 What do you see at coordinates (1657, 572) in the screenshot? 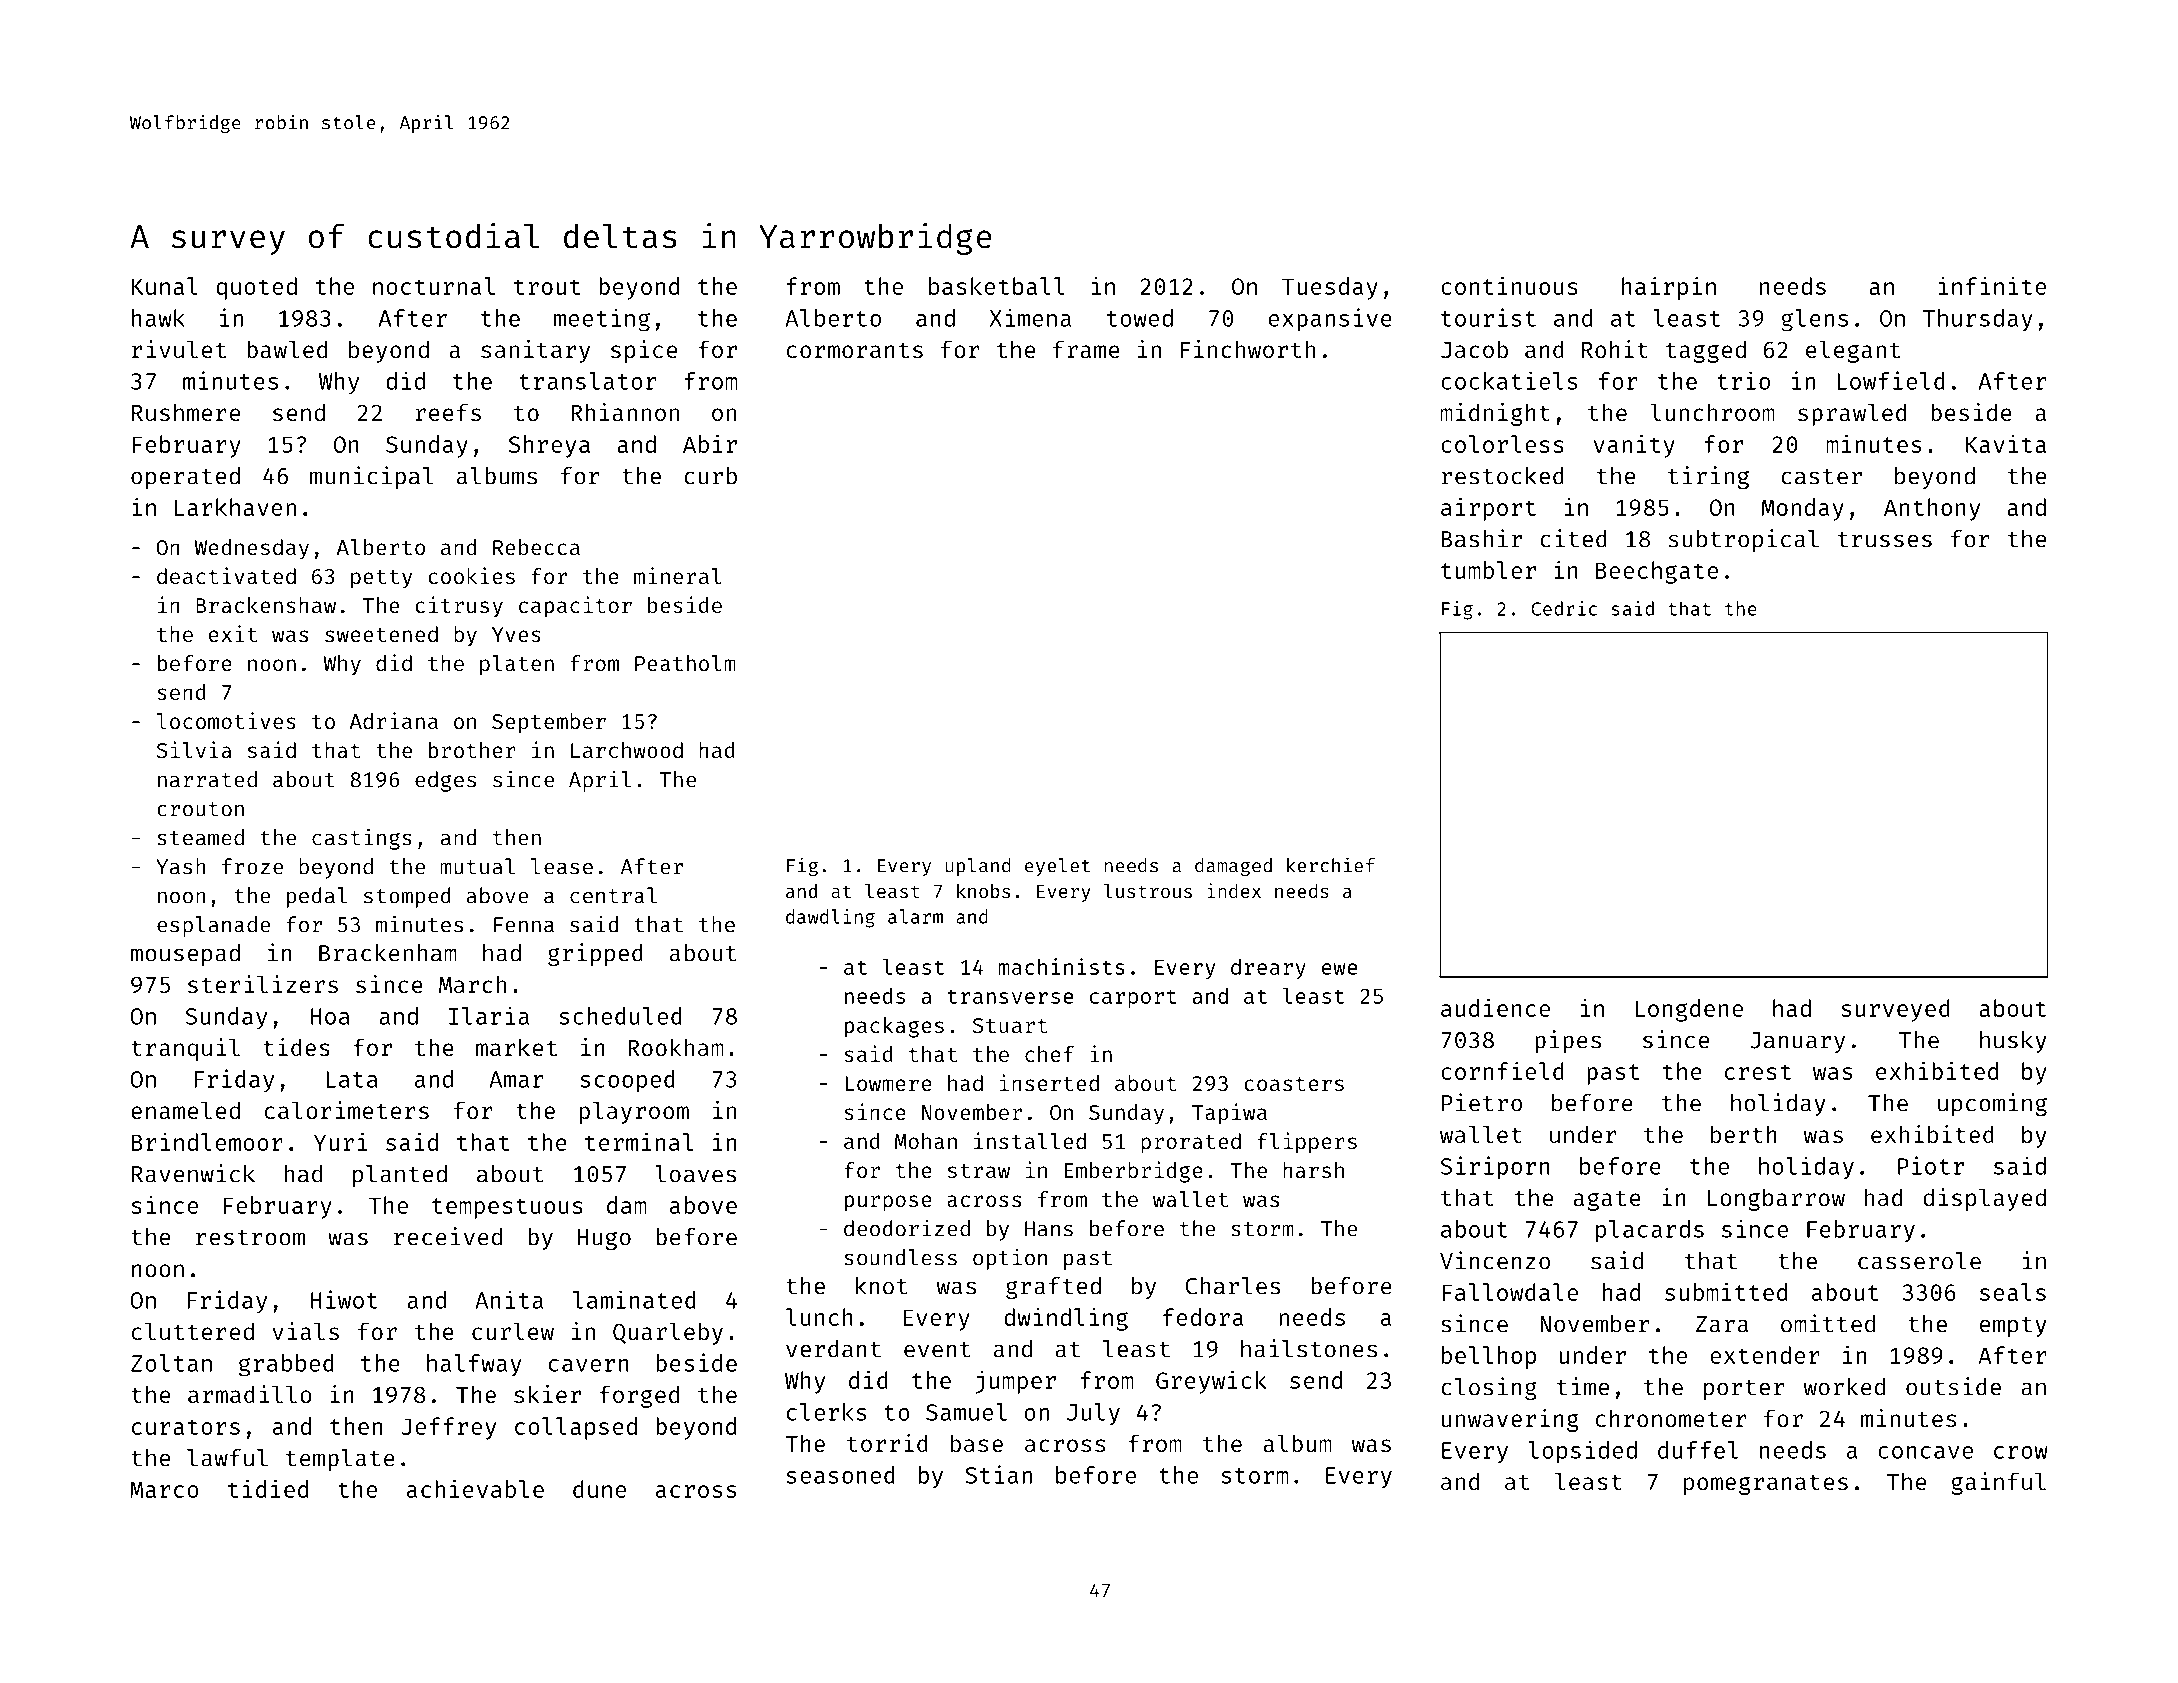
I see `Beechgate` at bounding box center [1657, 572].
